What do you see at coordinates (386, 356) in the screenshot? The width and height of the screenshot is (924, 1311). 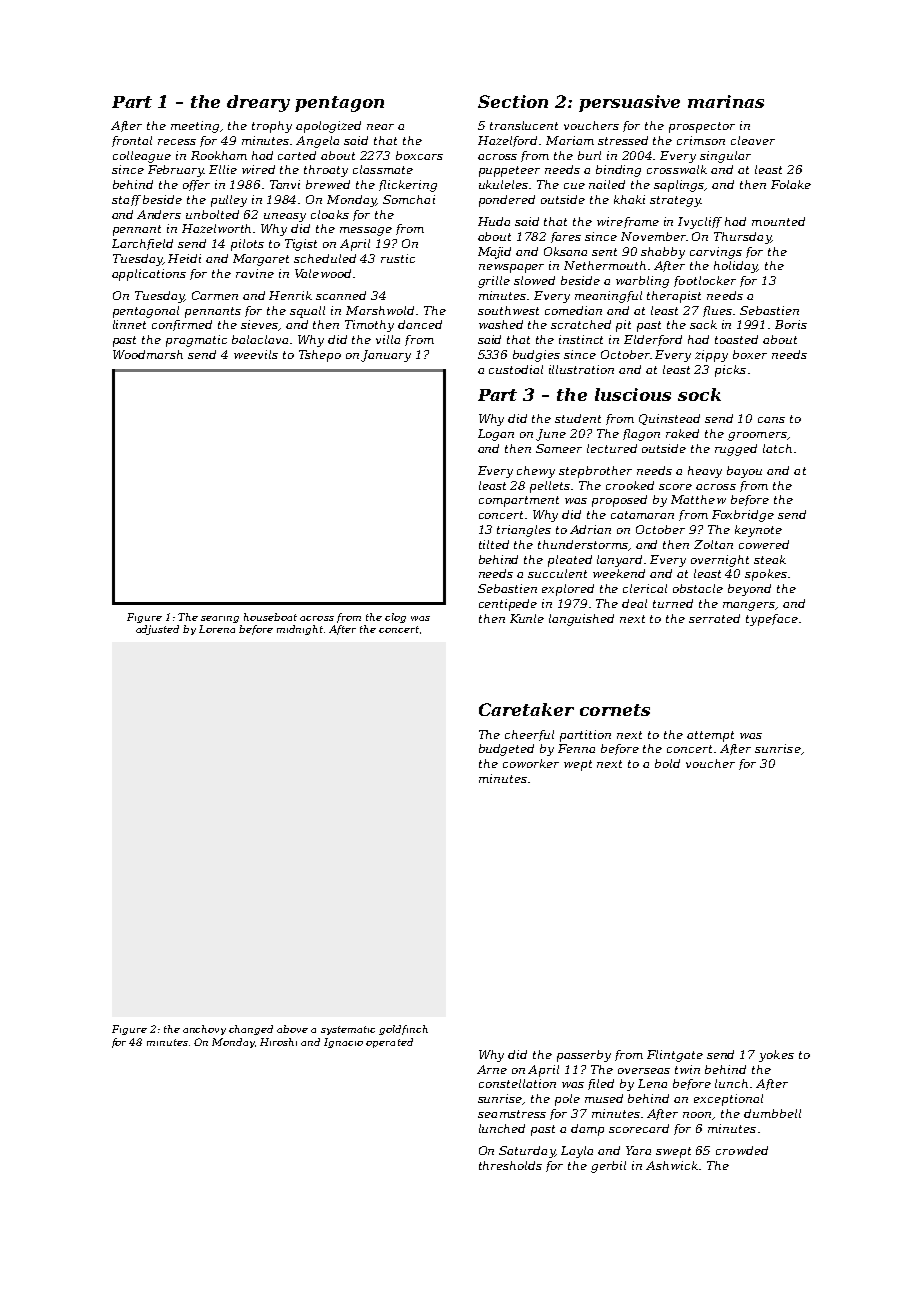 I see `January` at bounding box center [386, 356].
